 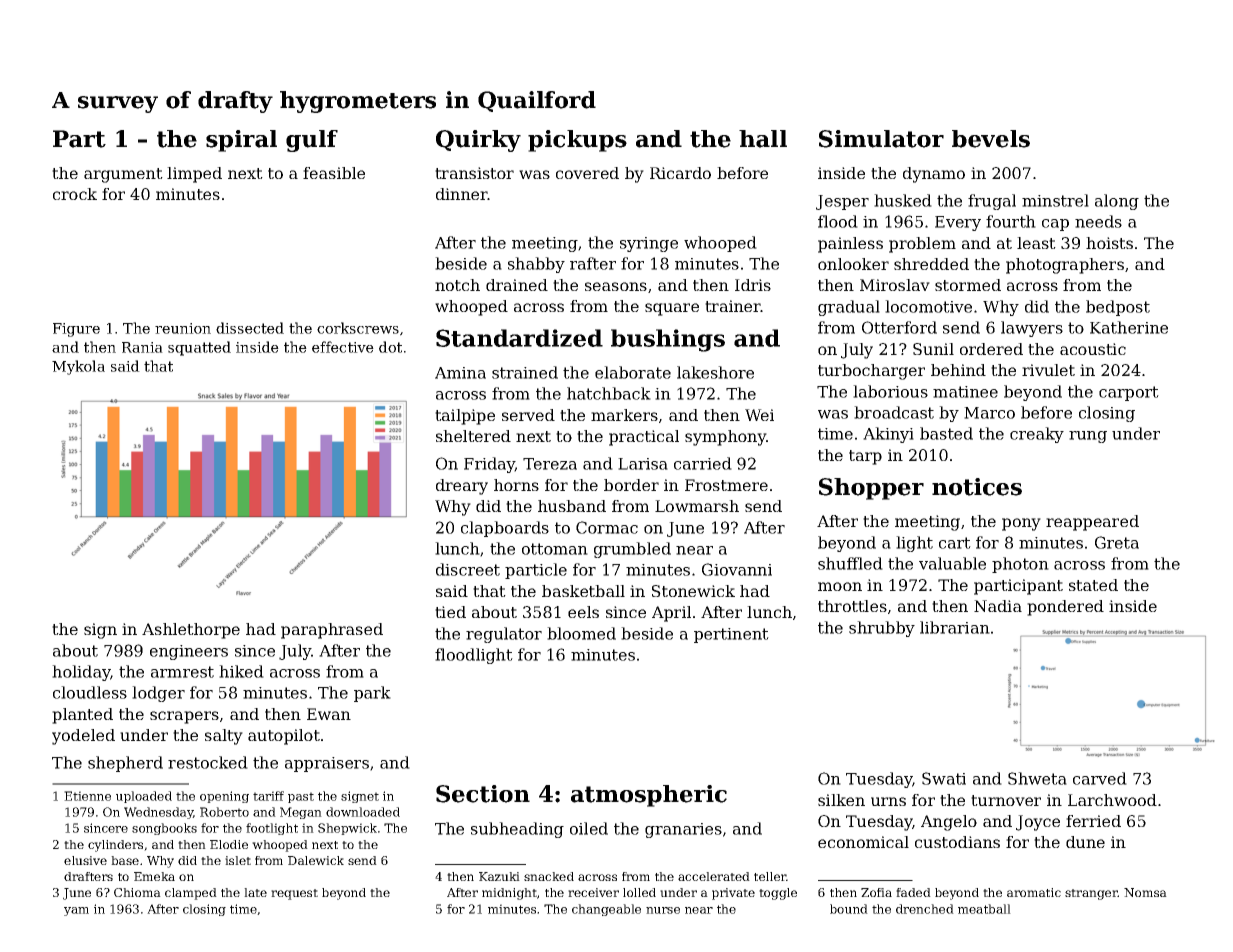 What do you see at coordinates (1048, 370) in the image?
I see `rivulet` at bounding box center [1048, 370].
